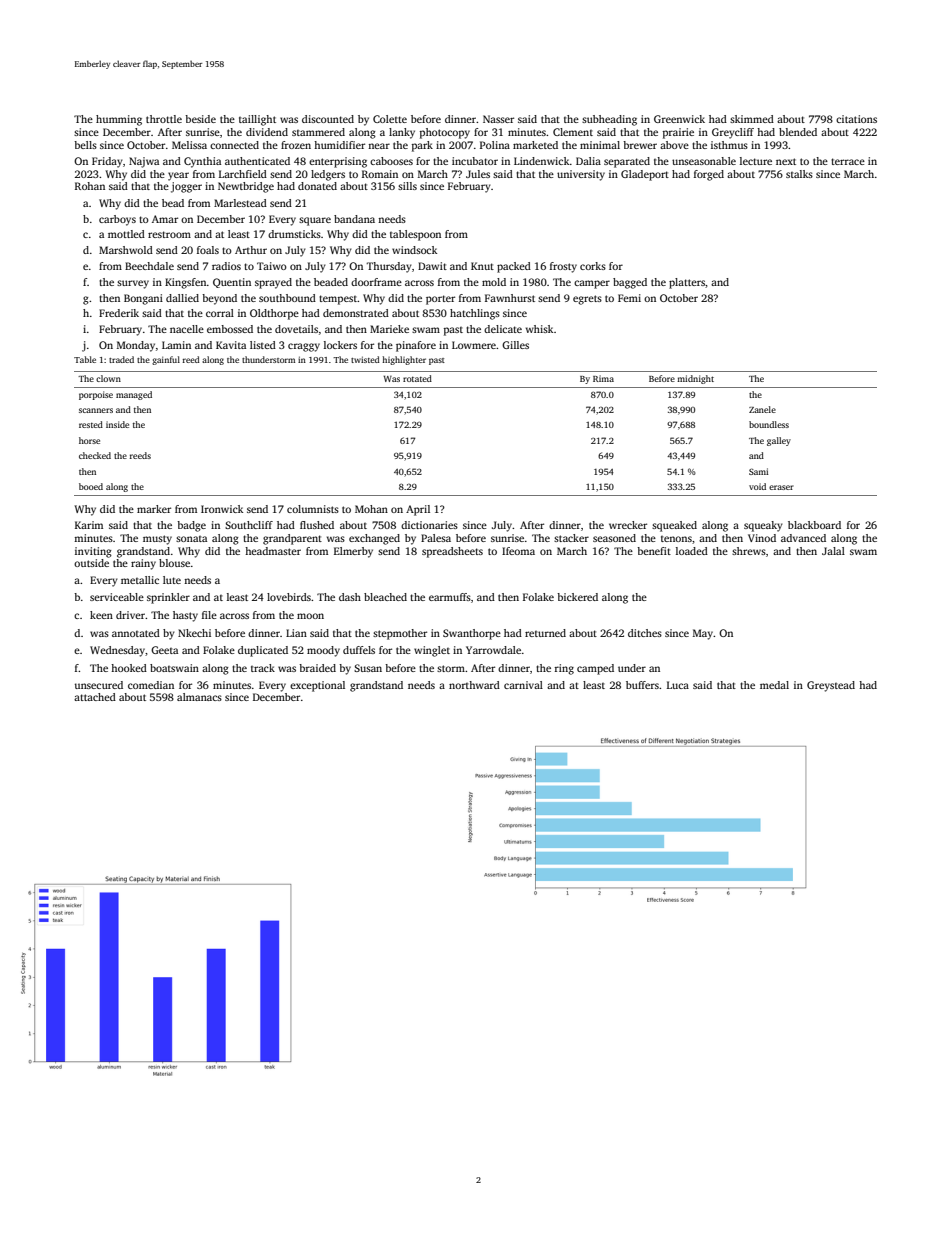 The height and width of the image is (1233, 952). Describe the element at coordinates (186, 283) in the image. I see `Kingsfen` at that location.
